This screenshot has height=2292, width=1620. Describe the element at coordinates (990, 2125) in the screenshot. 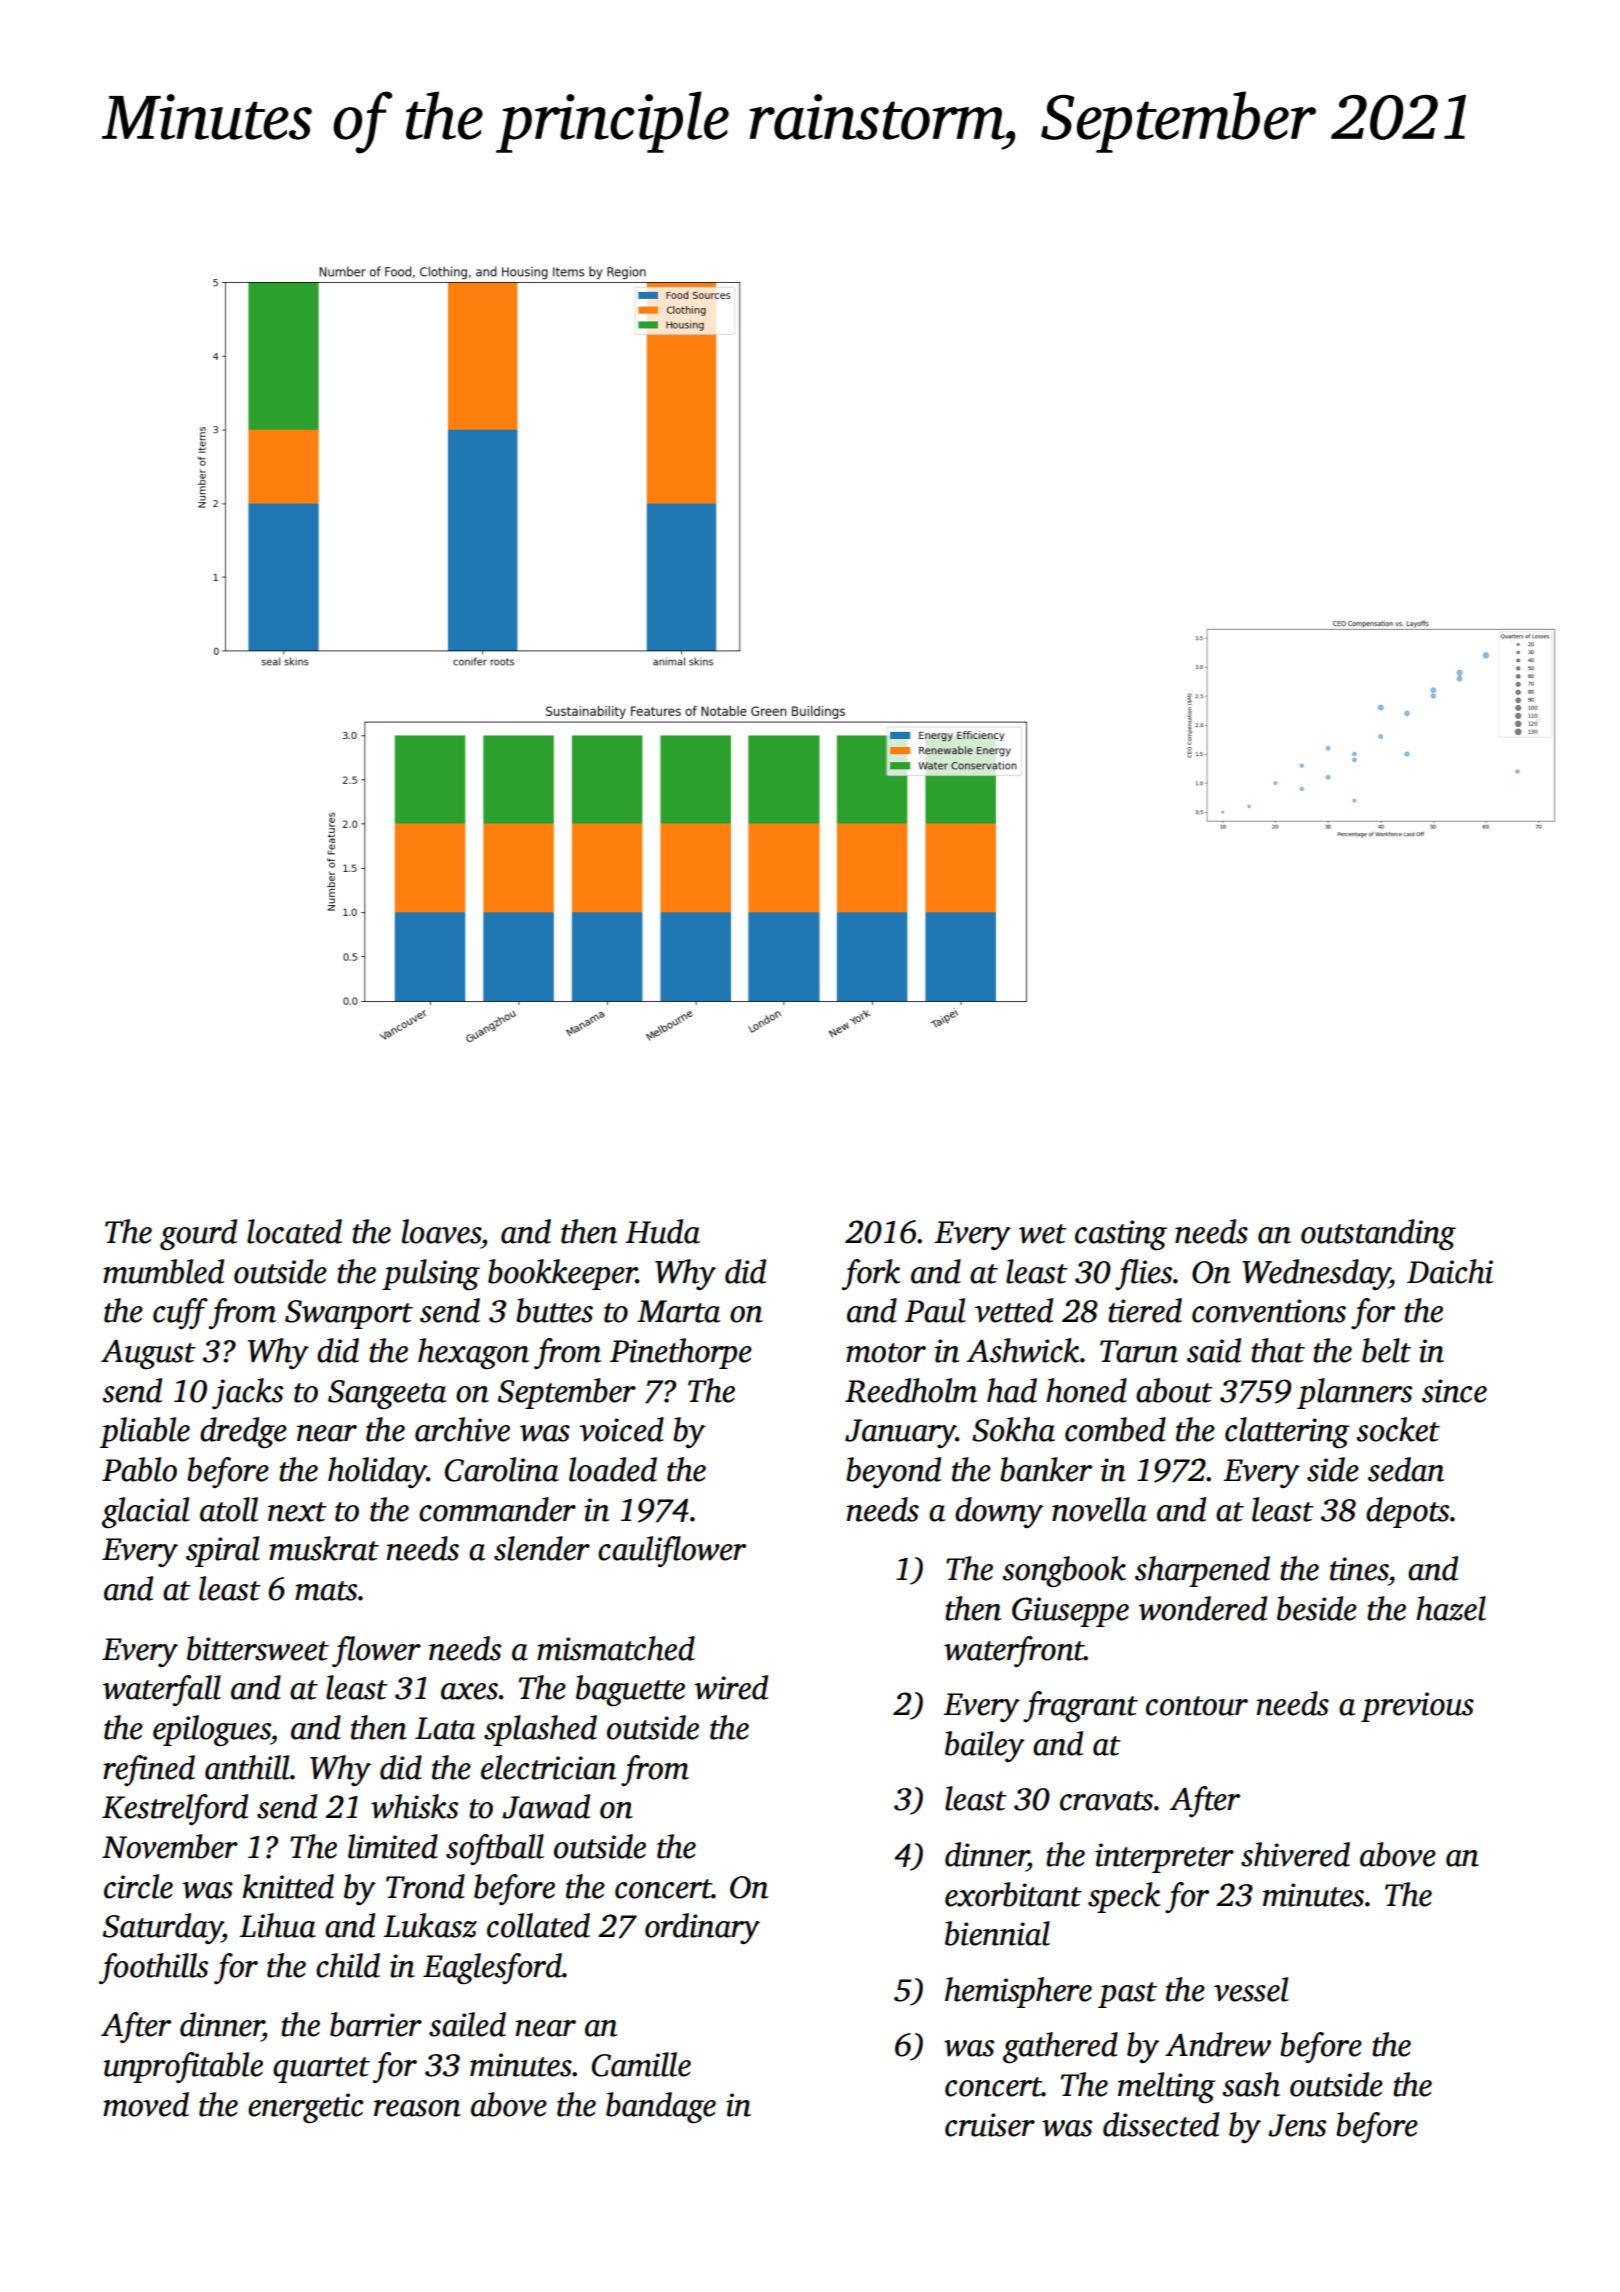

I see `cruiser` at that location.
